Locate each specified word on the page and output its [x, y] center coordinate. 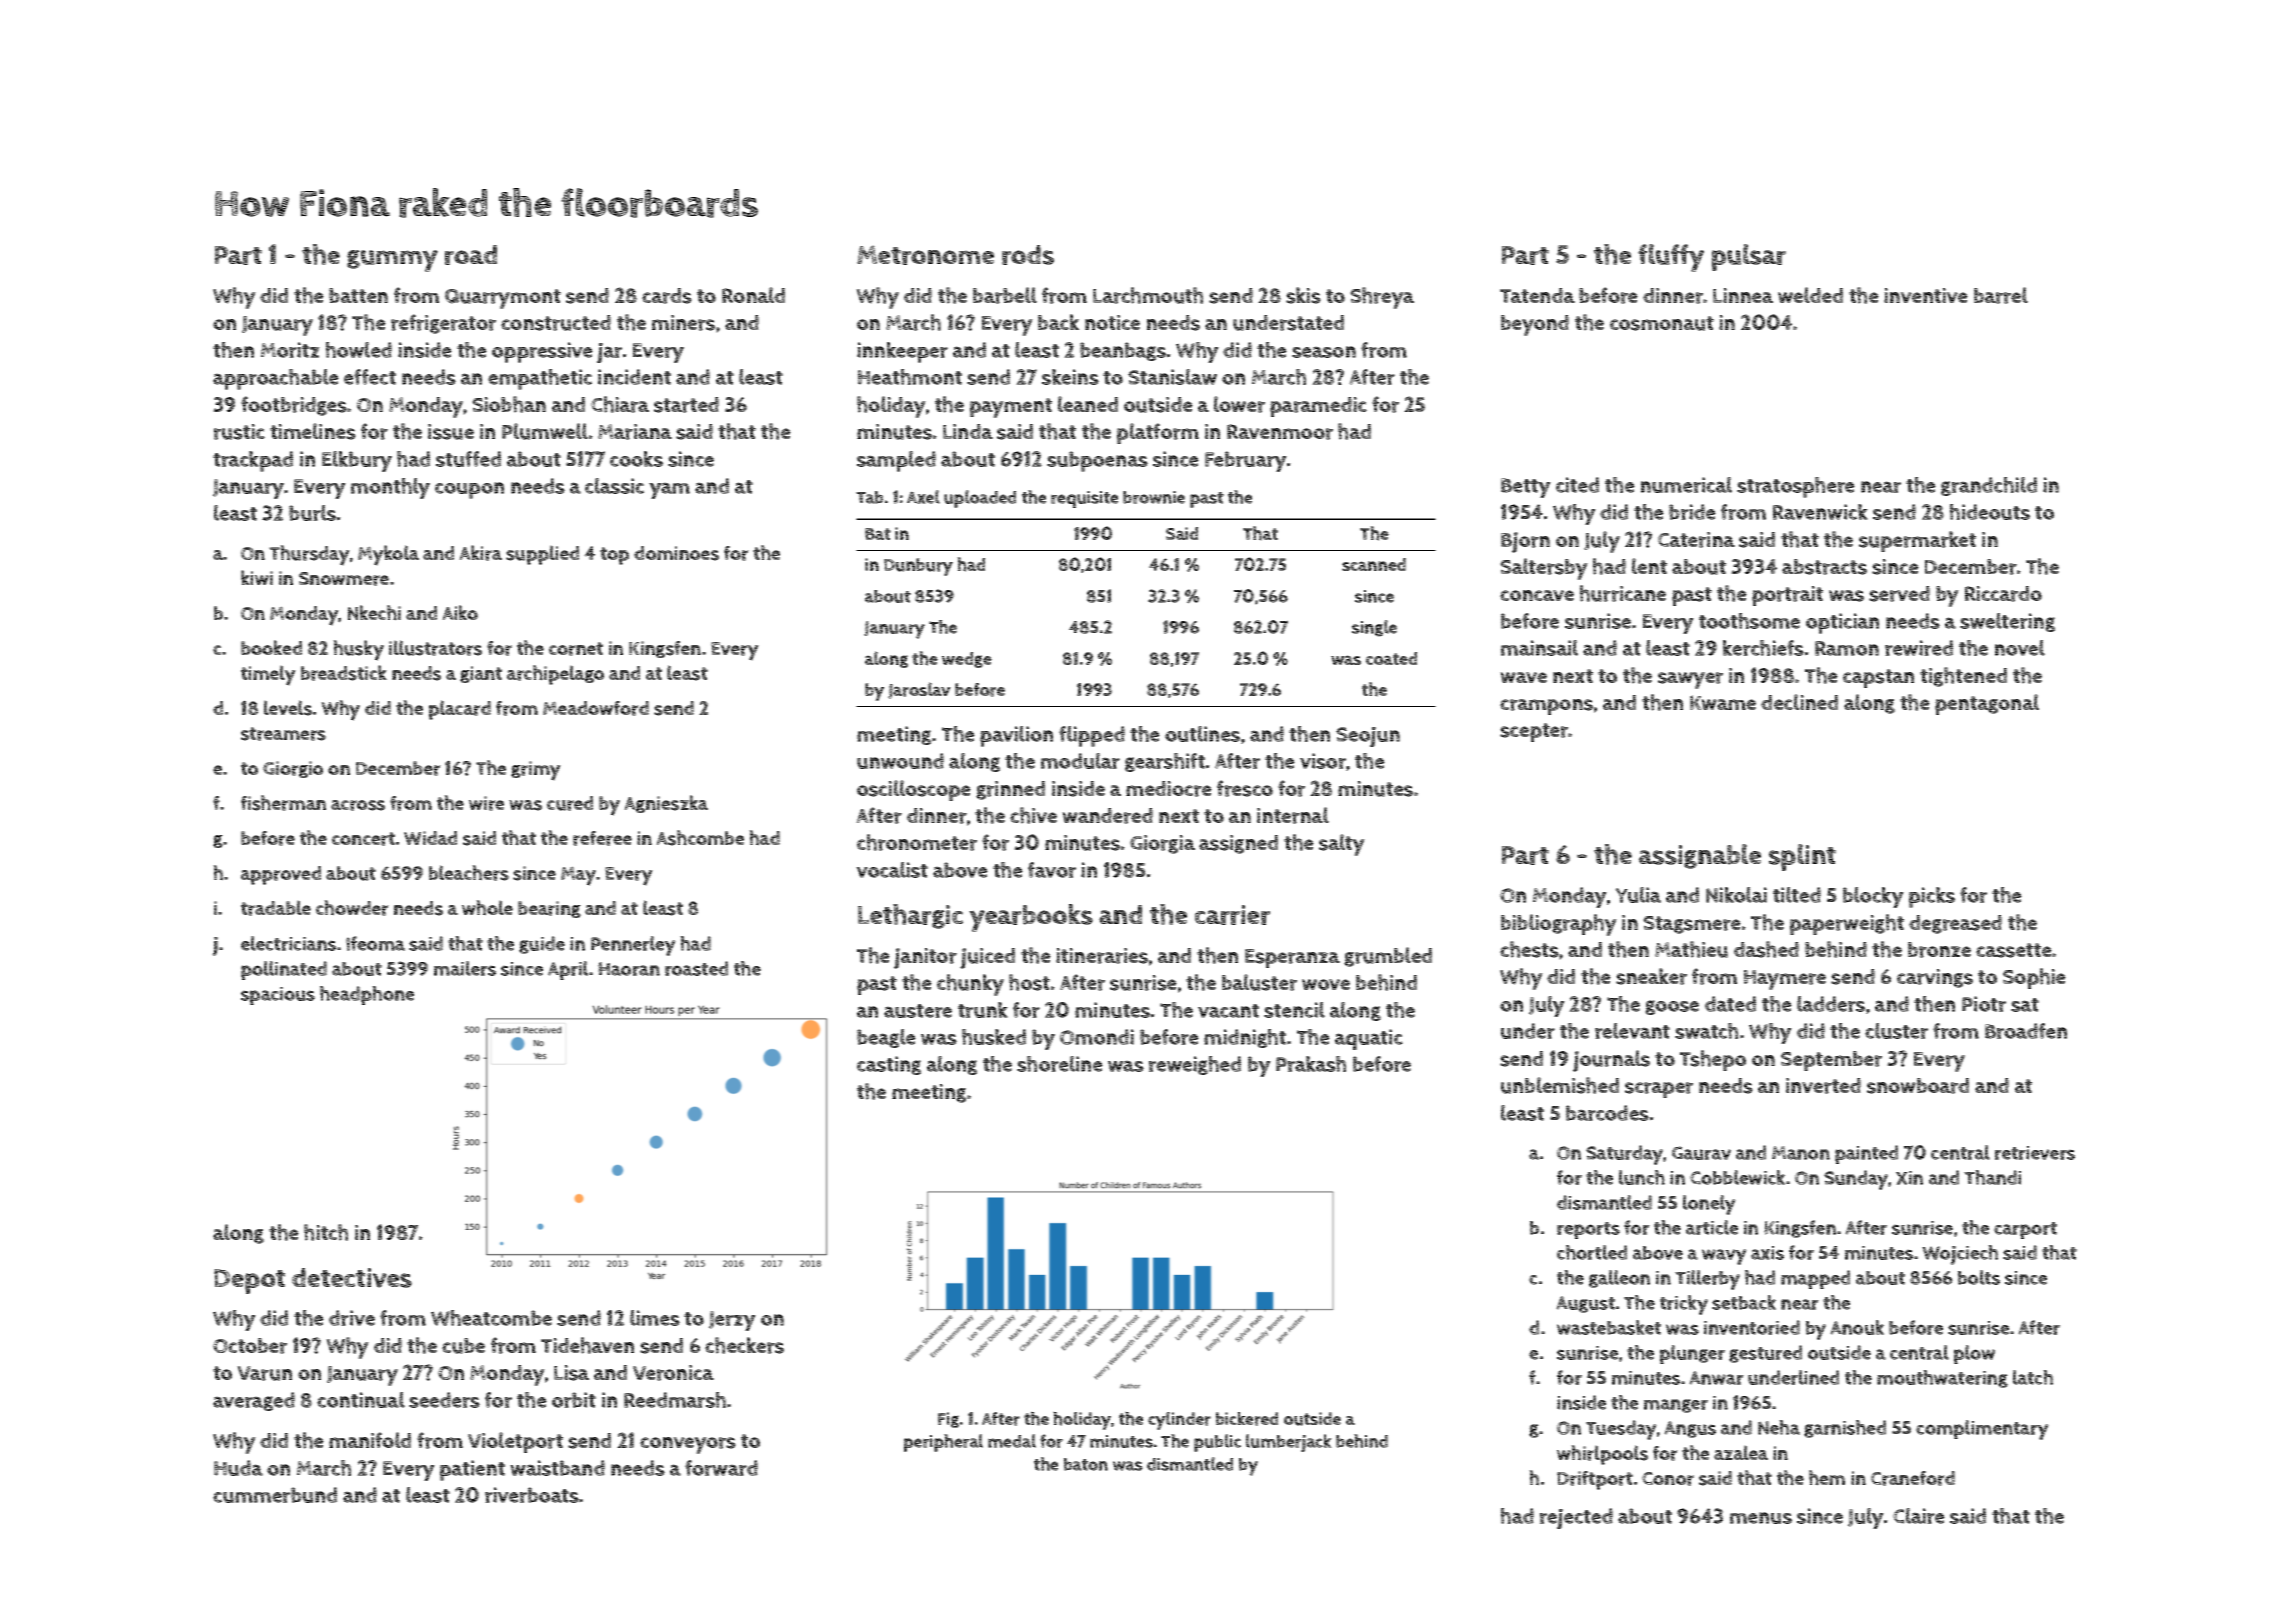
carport [2025, 1230]
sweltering [2007, 622]
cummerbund [275, 1495]
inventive [1926, 295]
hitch [326, 1232]
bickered [1247, 1419]
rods [1028, 255]
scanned [1374, 564]
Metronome [925, 255]
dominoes [676, 553]
